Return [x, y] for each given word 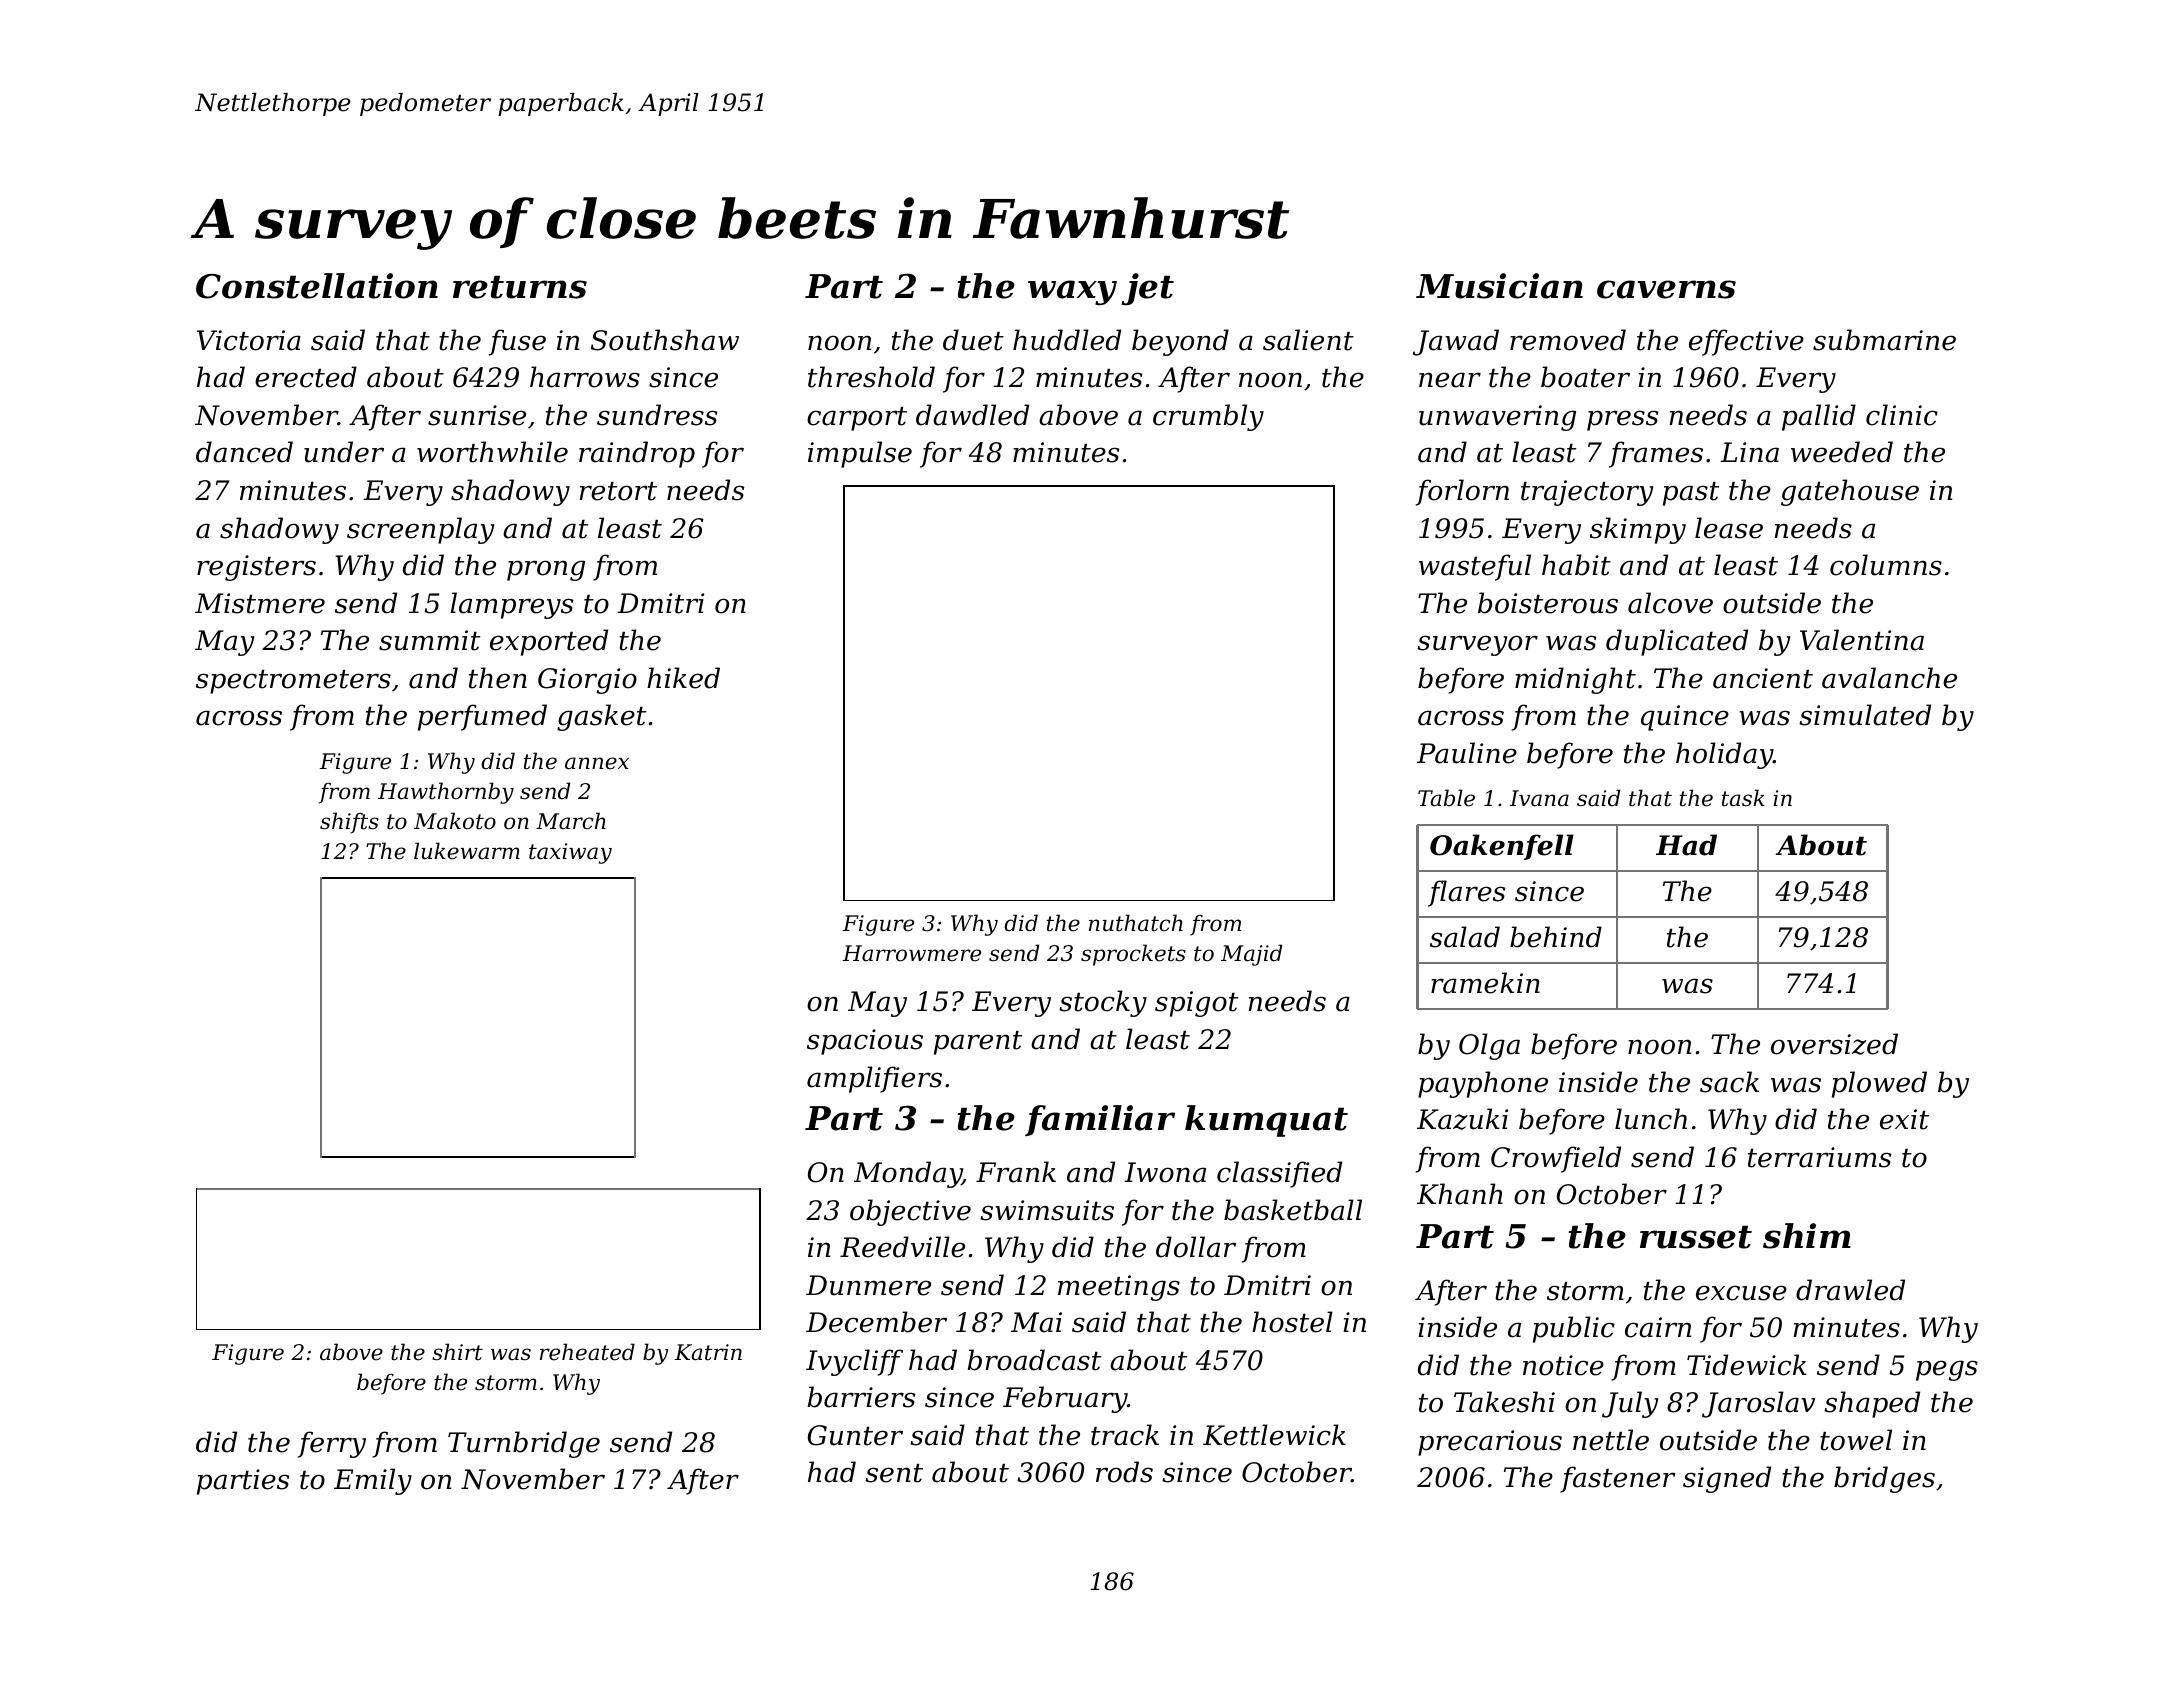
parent [978, 1043]
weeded [1842, 452]
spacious [865, 1042]
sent [894, 1473]
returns [520, 287]
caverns [1666, 289]
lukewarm [467, 851]
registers [256, 568]
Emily [373, 1481]
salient [1308, 340]
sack [1729, 1082]
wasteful [1475, 567]
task [1743, 798]
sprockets [1133, 955]
